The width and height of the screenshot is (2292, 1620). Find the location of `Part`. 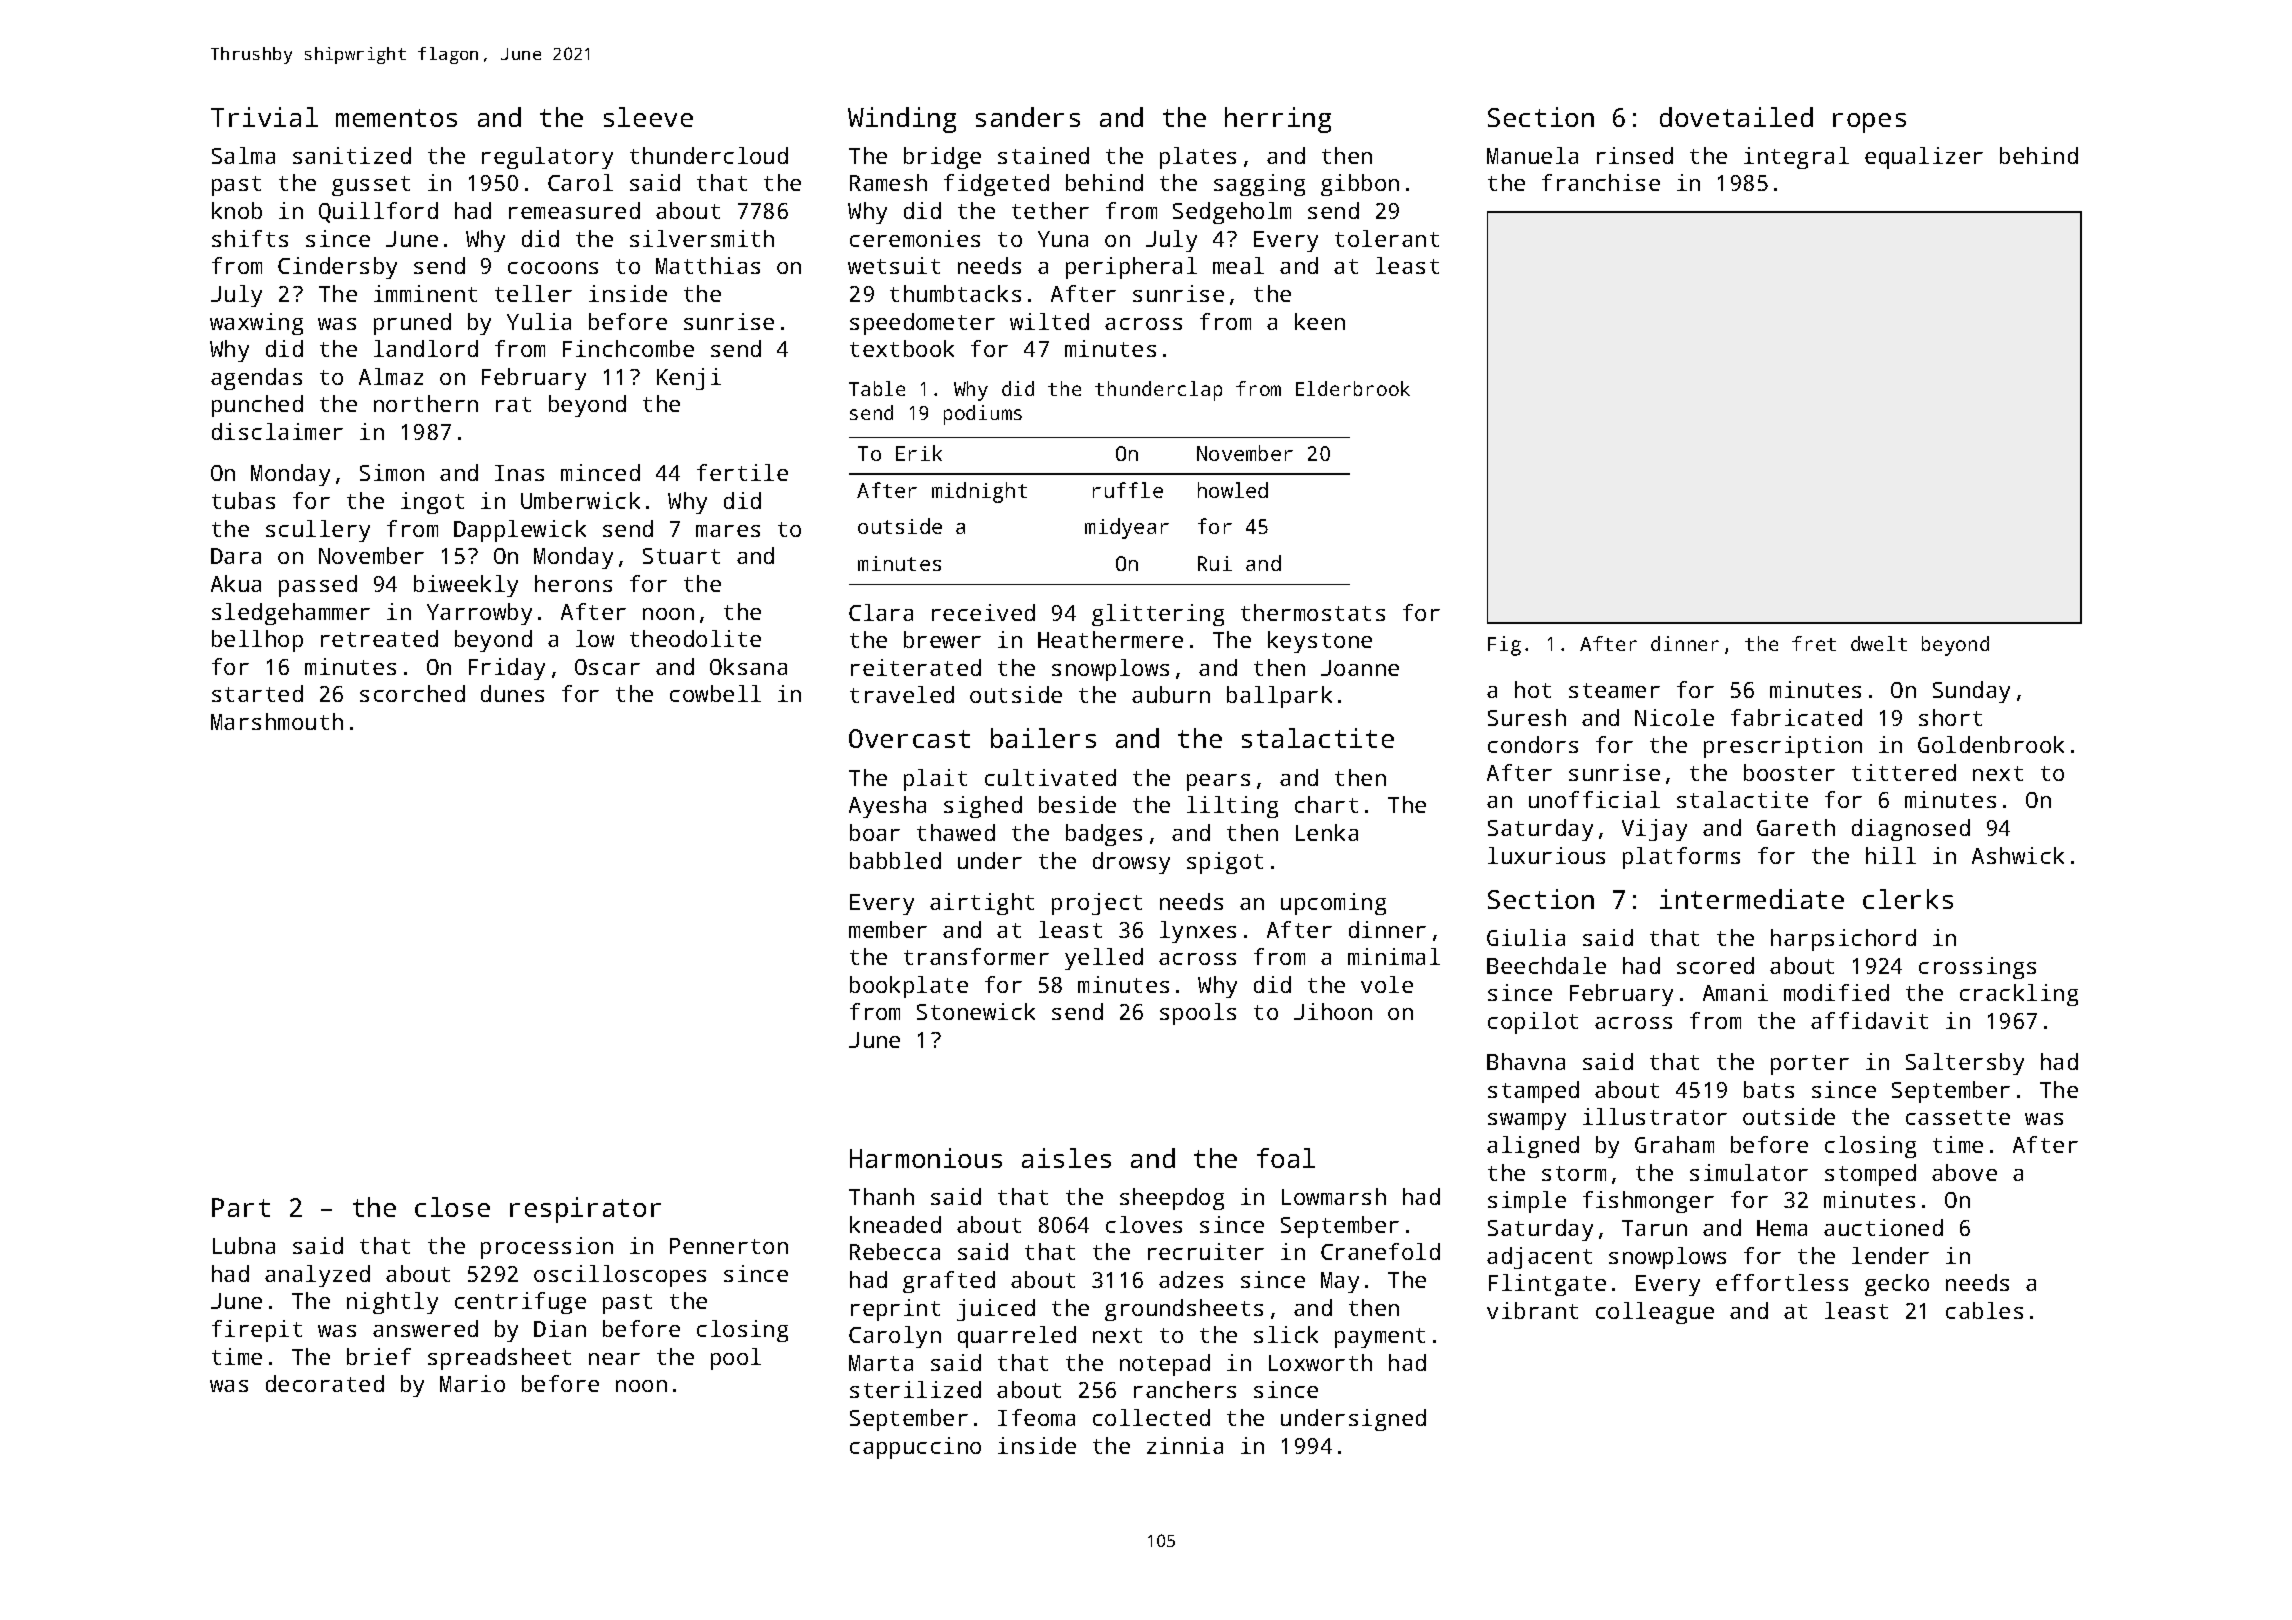

Part is located at coordinates (241, 1207).
